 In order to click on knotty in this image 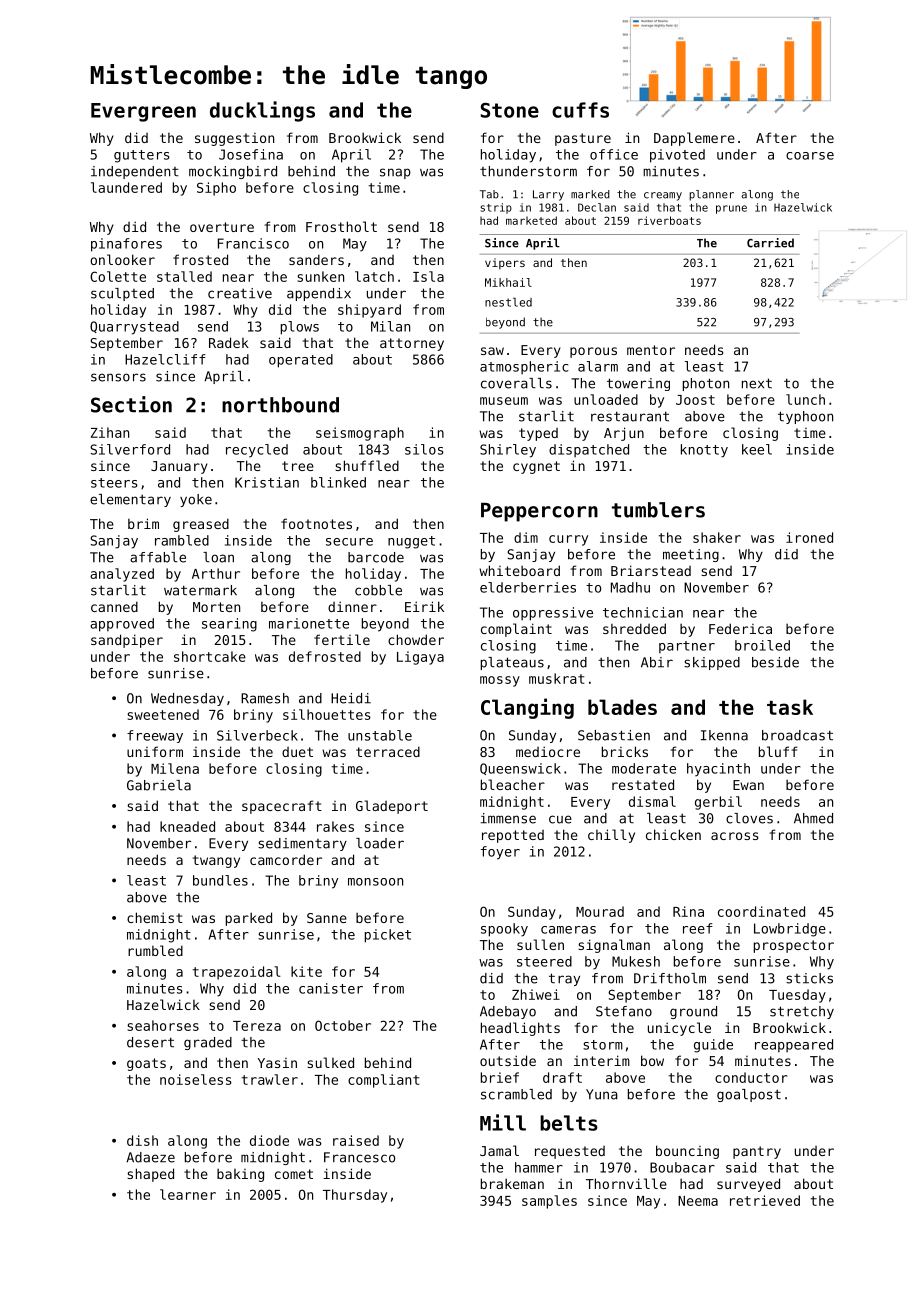, I will do `click(704, 451)`.
